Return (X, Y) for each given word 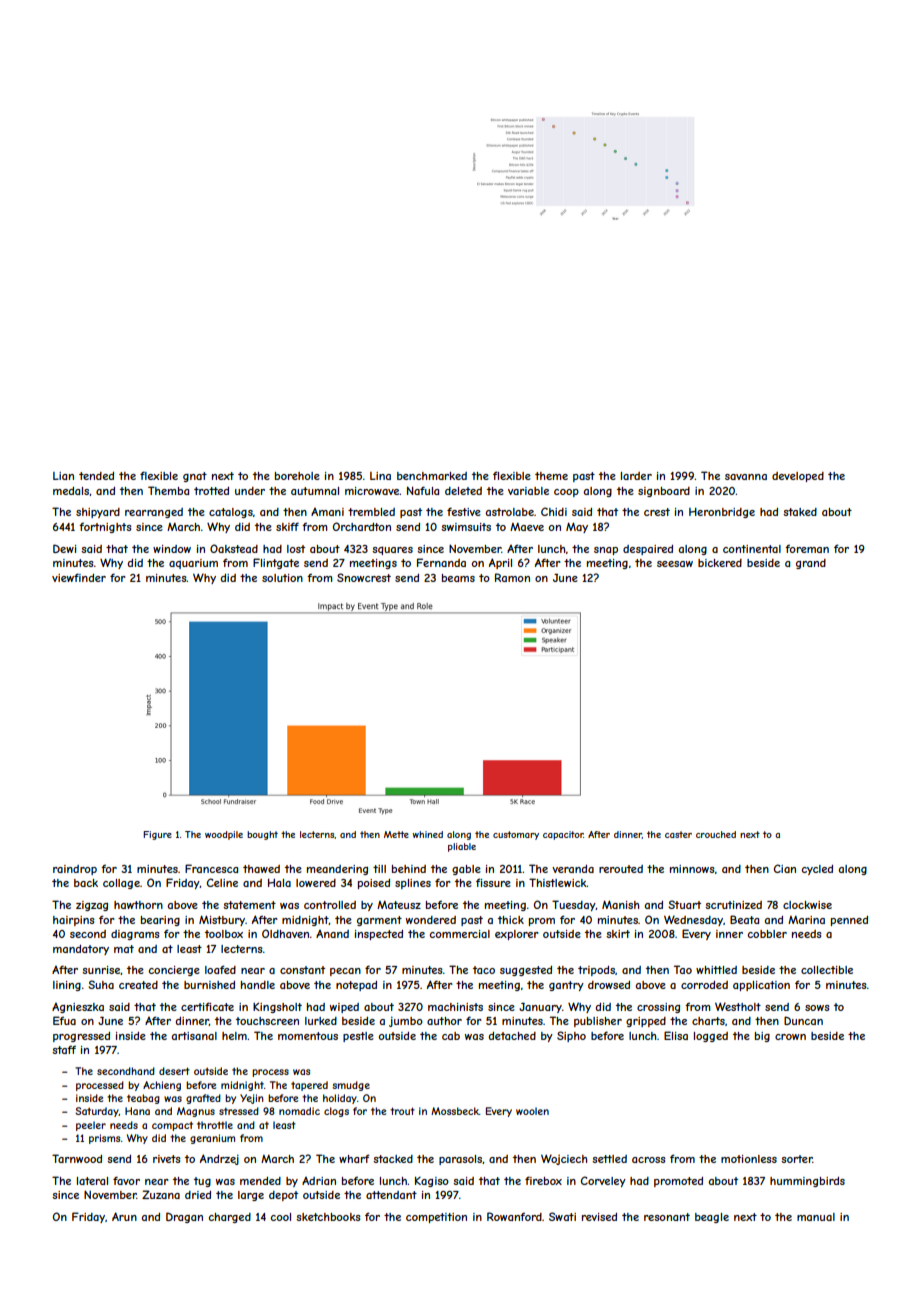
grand (811, 564)
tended (96, 476)
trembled (371, 512)
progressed (81, 1037)
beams (458, 578)
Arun (124, 1216)
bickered (720, 563)
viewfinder (79, 577)
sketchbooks (328, 1217)
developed (798, 477)
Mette (396, 834)
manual (816, 1217)
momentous (308, 1036)
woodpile (224, 835)
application (761, 986)
